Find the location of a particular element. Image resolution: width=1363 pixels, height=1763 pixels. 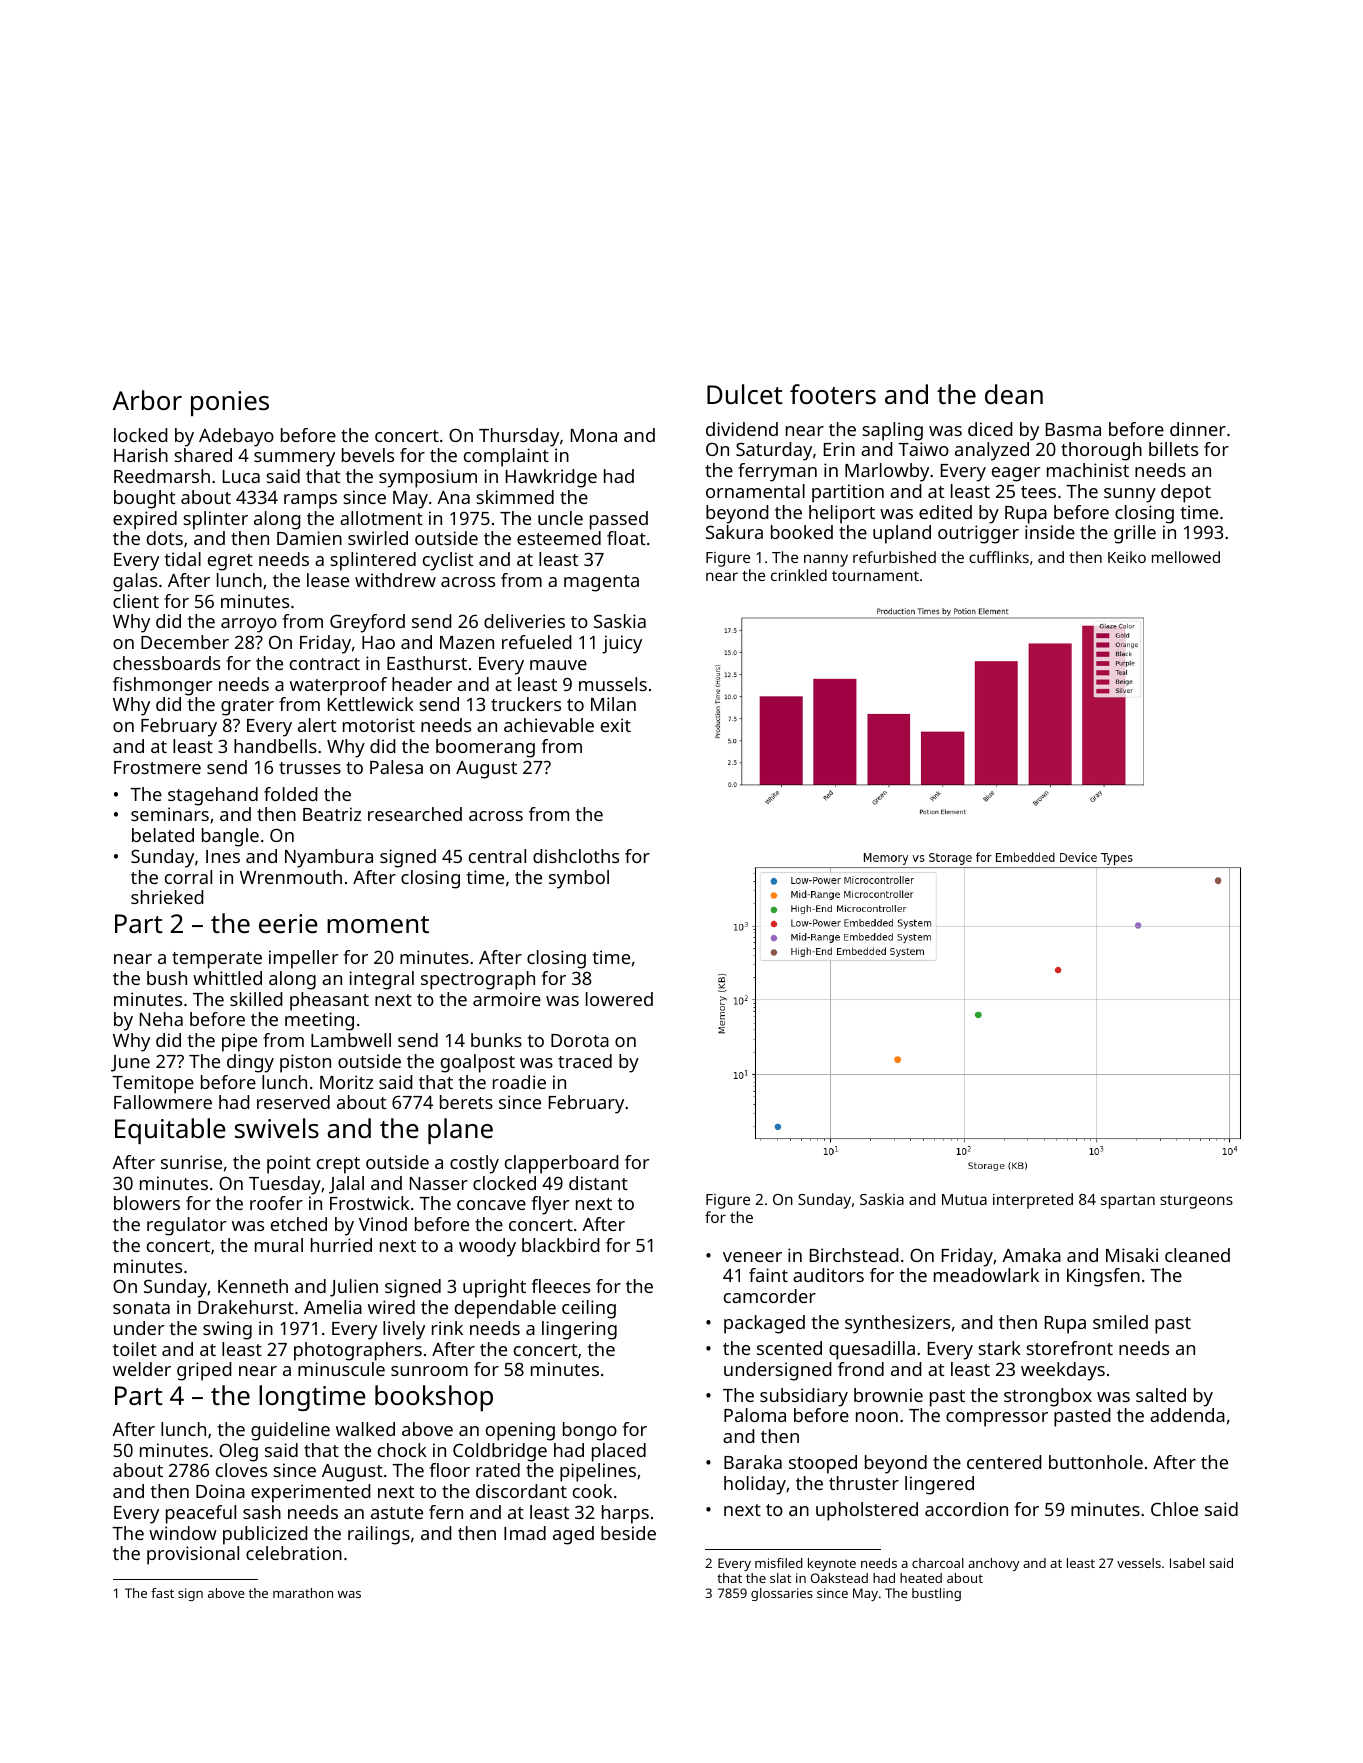

Drakehurst is located at coordinates (246, 1307).
